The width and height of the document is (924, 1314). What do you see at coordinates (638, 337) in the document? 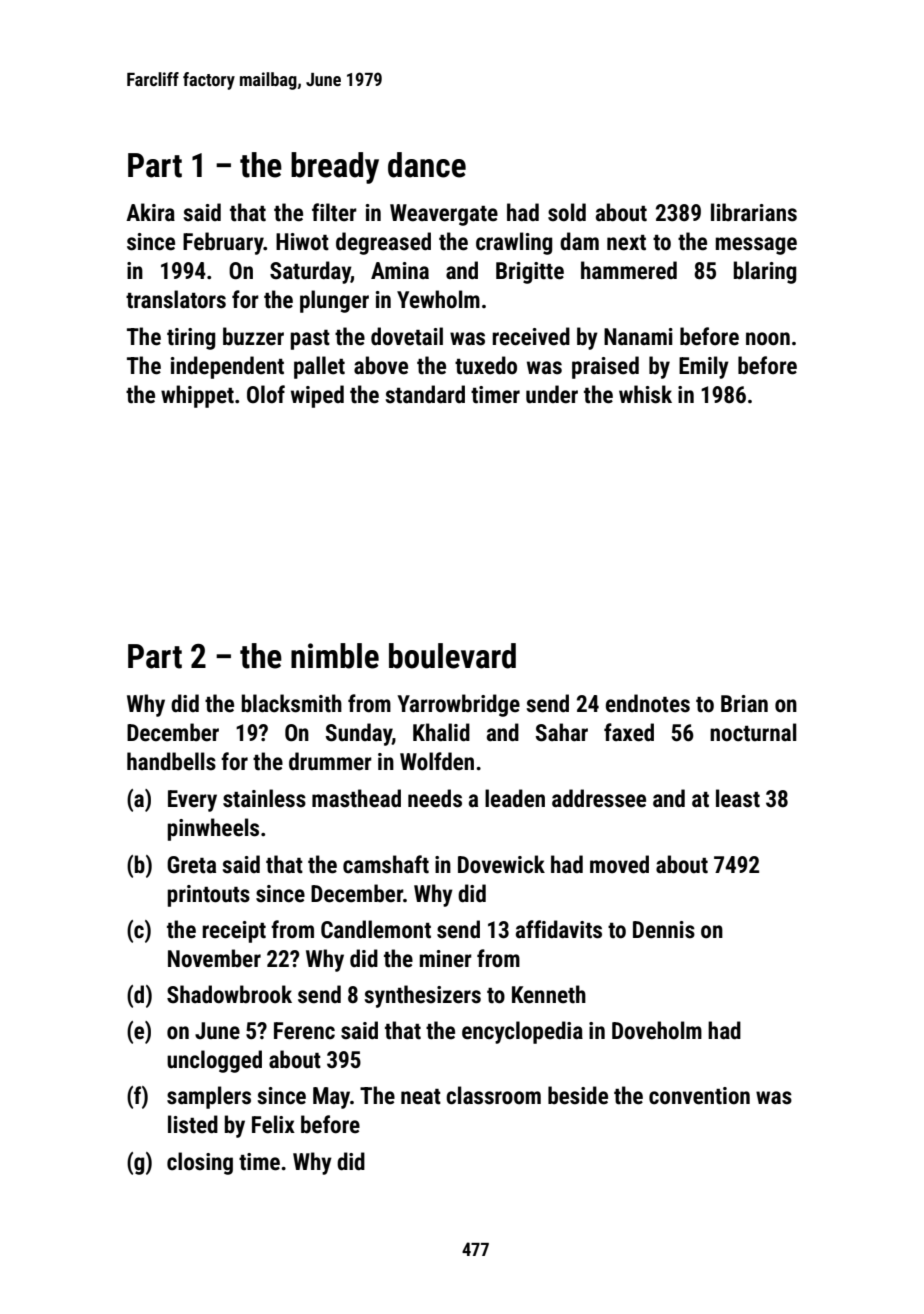
I see `Nanami` at bounding box center [638, 337].
